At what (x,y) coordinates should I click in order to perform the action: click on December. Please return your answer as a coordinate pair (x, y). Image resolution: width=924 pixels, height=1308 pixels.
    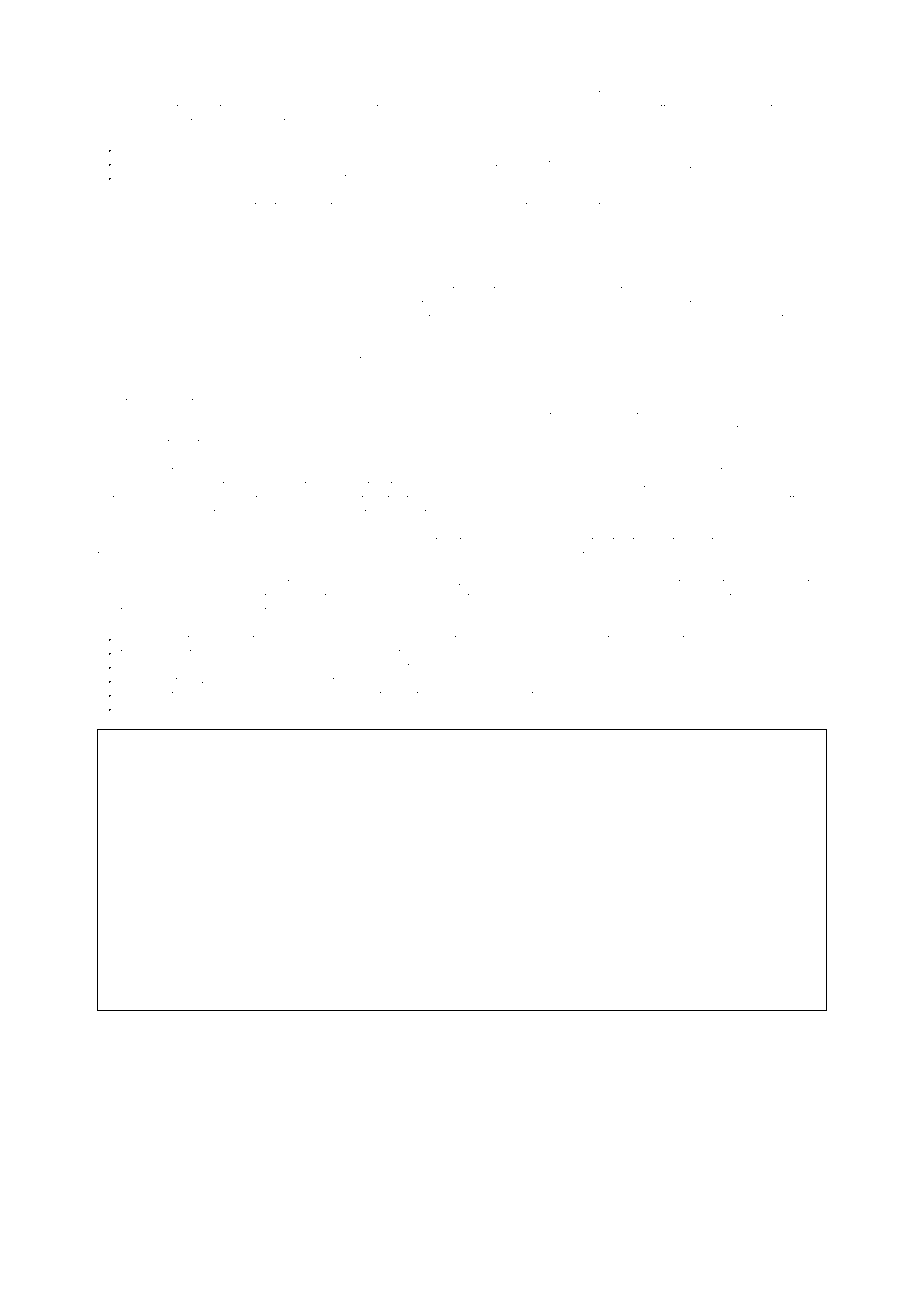
    Looking at the image, I should click on (270, 666).
